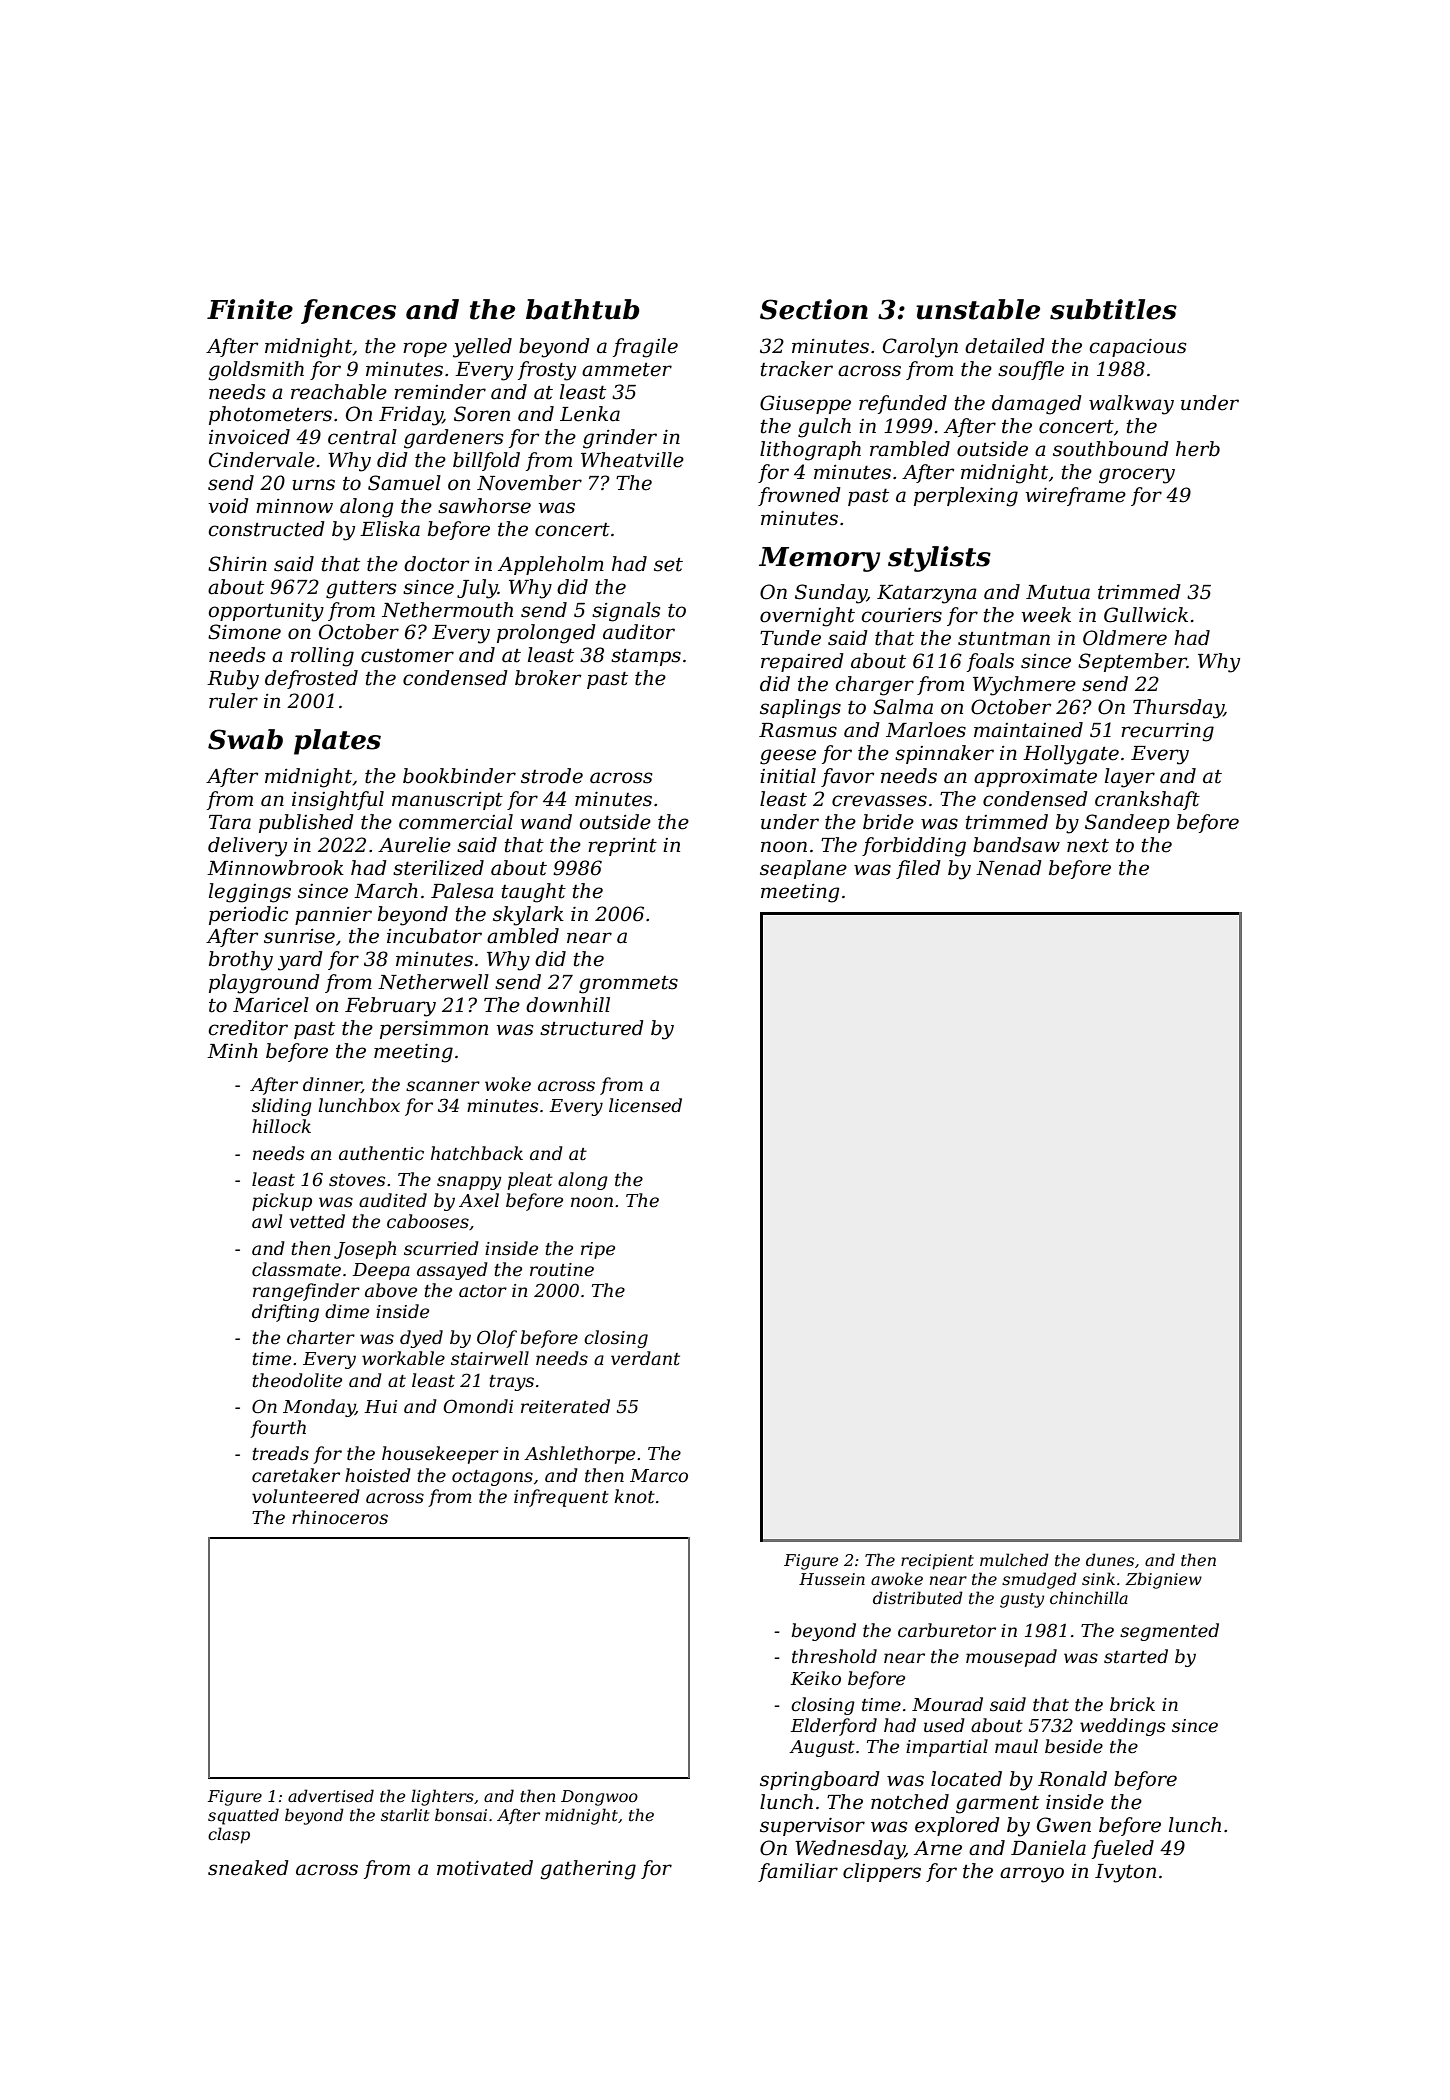  I want to click on Memory, so click(819, 559).
